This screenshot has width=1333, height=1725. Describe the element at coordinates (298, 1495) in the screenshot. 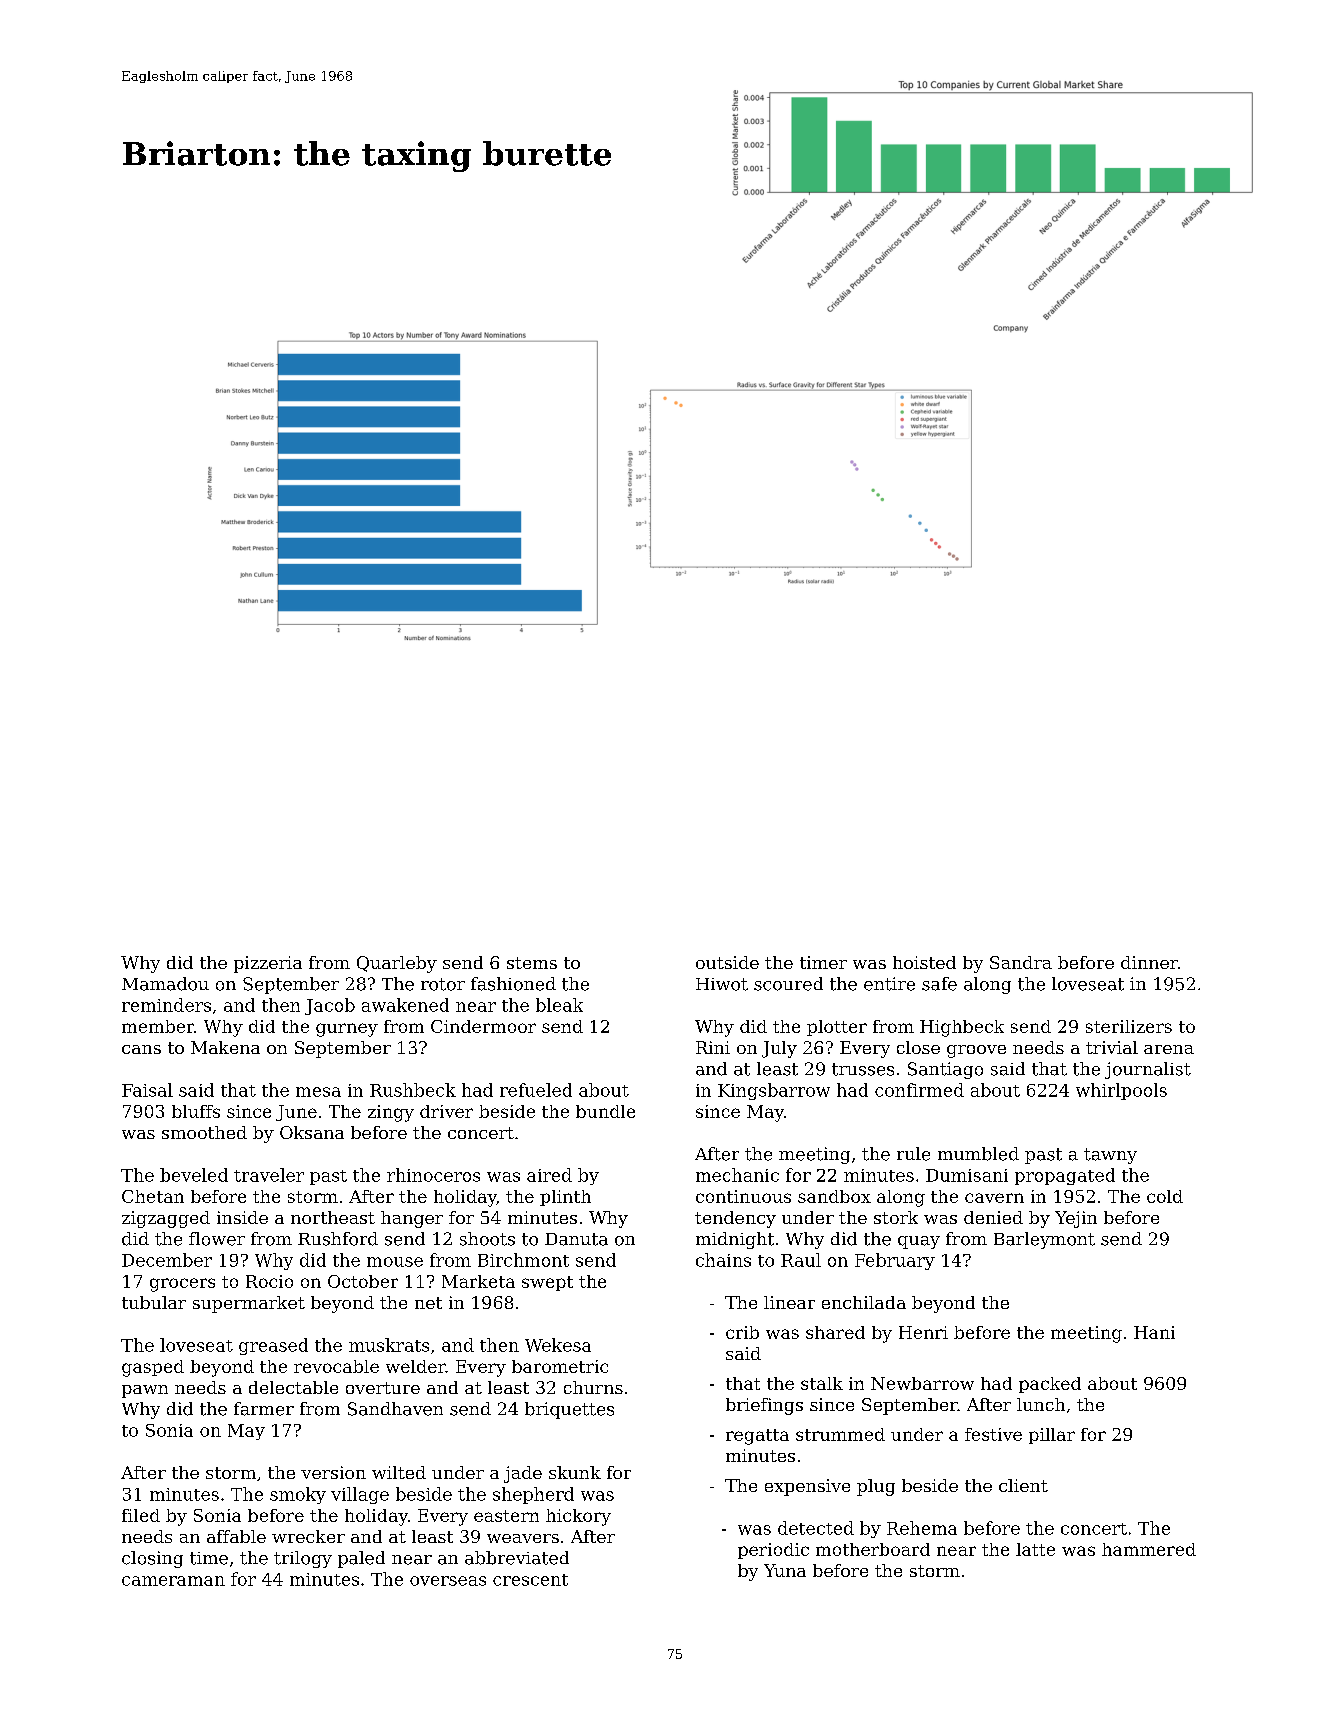

I see `smoky` at that location.
